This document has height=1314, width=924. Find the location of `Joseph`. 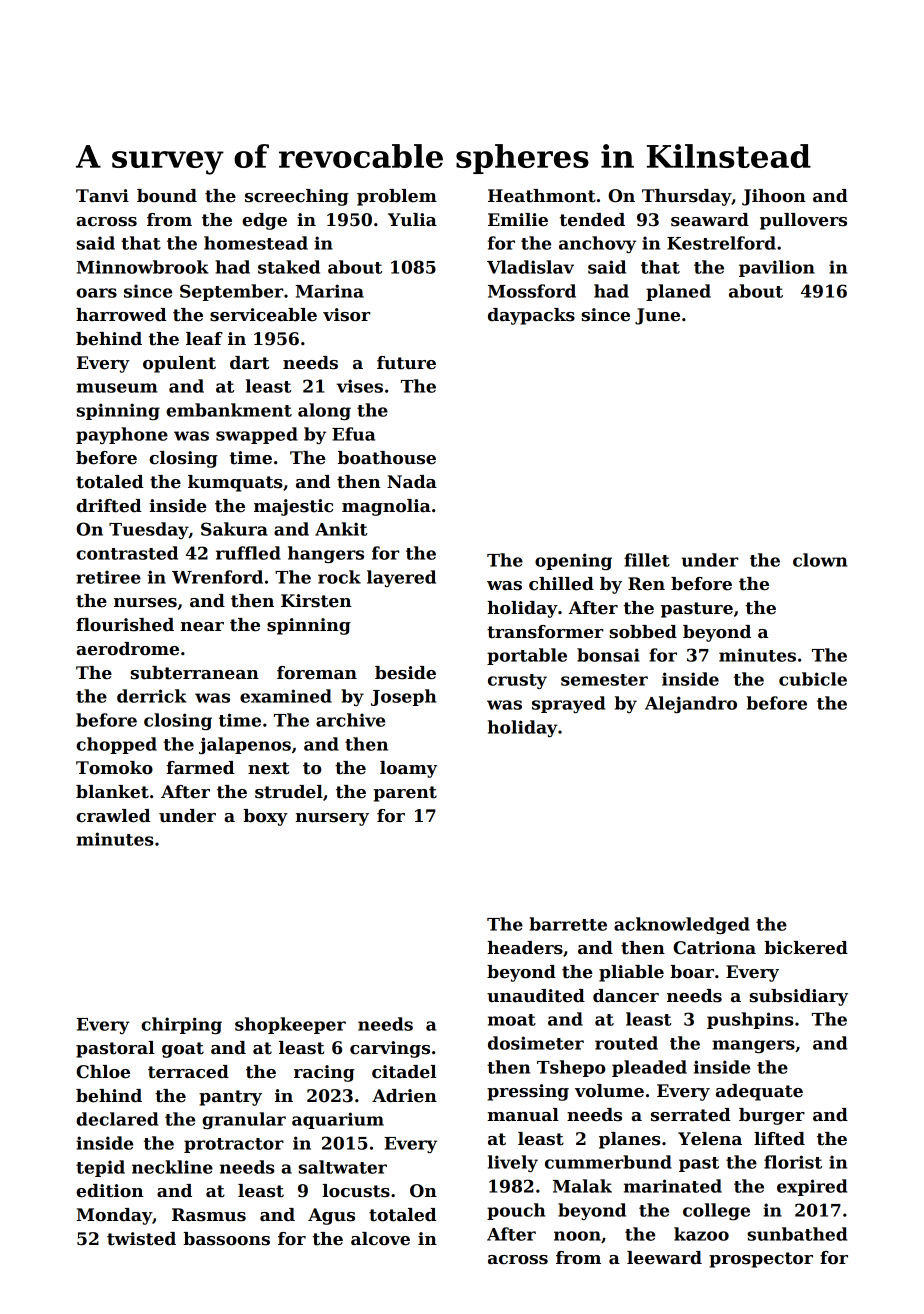

Joseph is located at coordinates (403, 697).
